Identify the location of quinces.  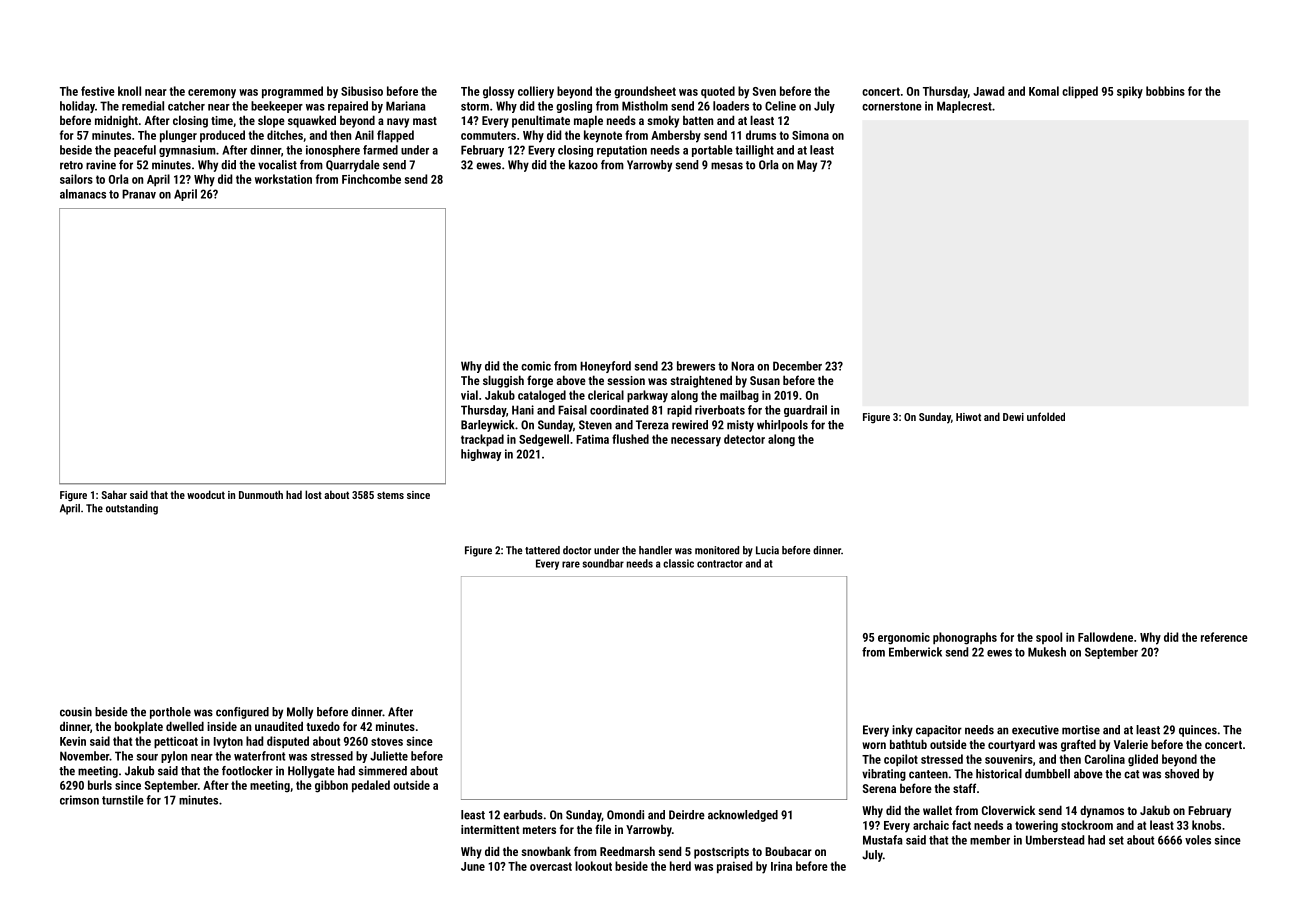
(1198, 731).
